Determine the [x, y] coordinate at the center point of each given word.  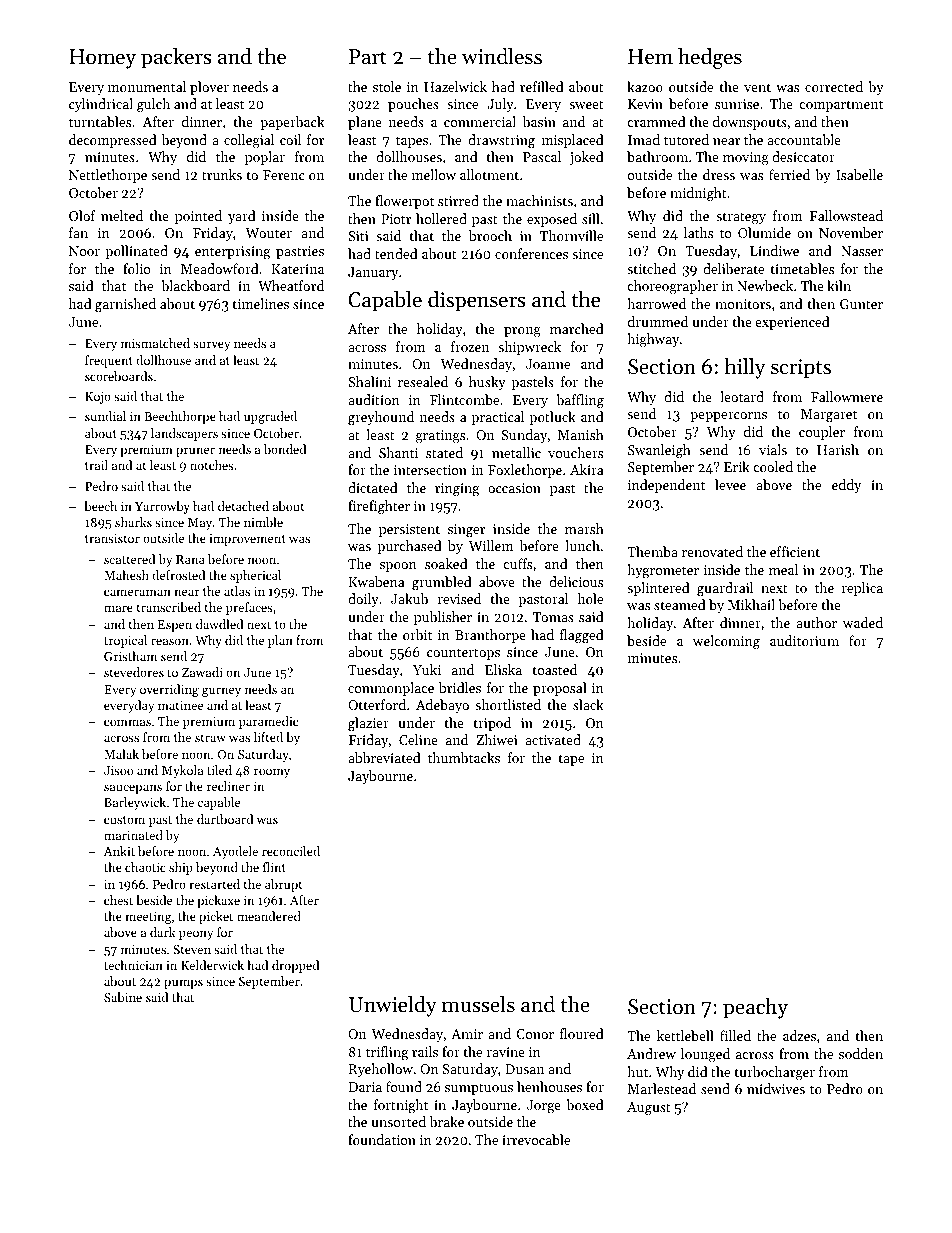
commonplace [391, 689]
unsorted [398, 1121]
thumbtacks [464, 757]
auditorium [804, 640]
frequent [109, 361]
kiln [839, 285]
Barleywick [135, 803]
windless [502, 56]
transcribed [169, 607]
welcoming [726, 642]
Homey [102, 59]
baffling [580, 401]
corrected [834, 86]
